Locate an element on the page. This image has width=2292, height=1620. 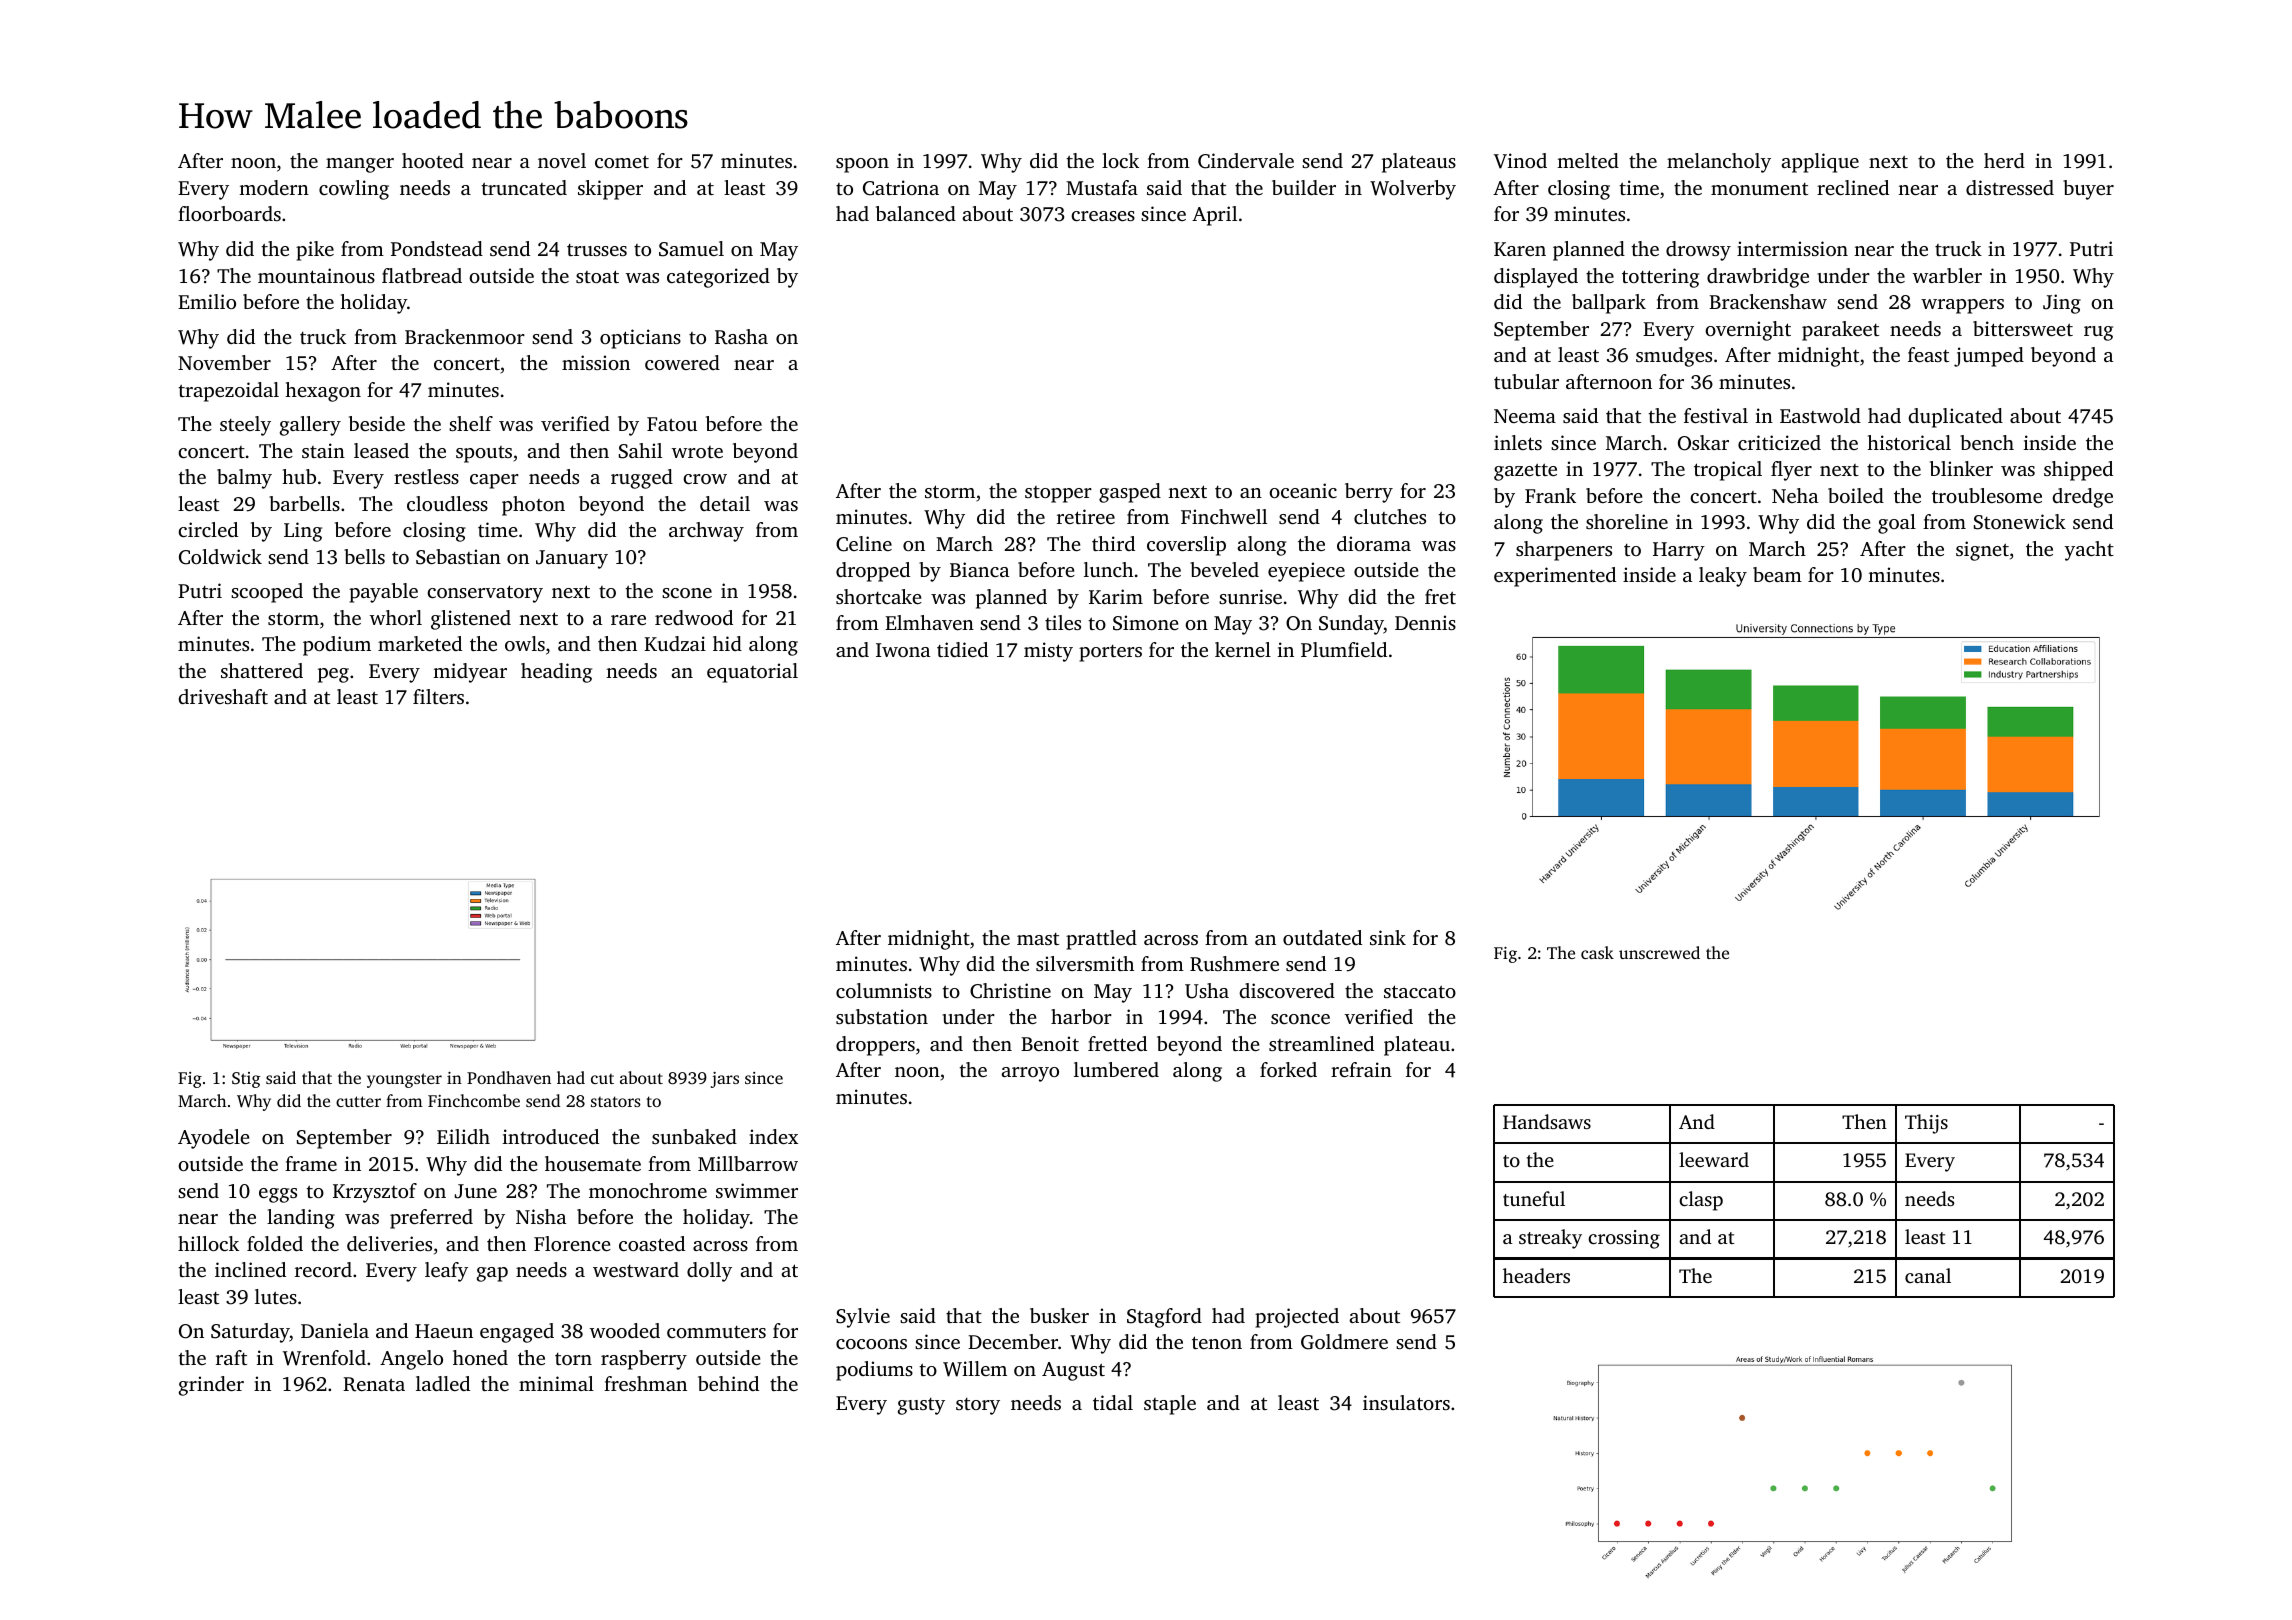
youngster is located at coordinates (404, 1080).
